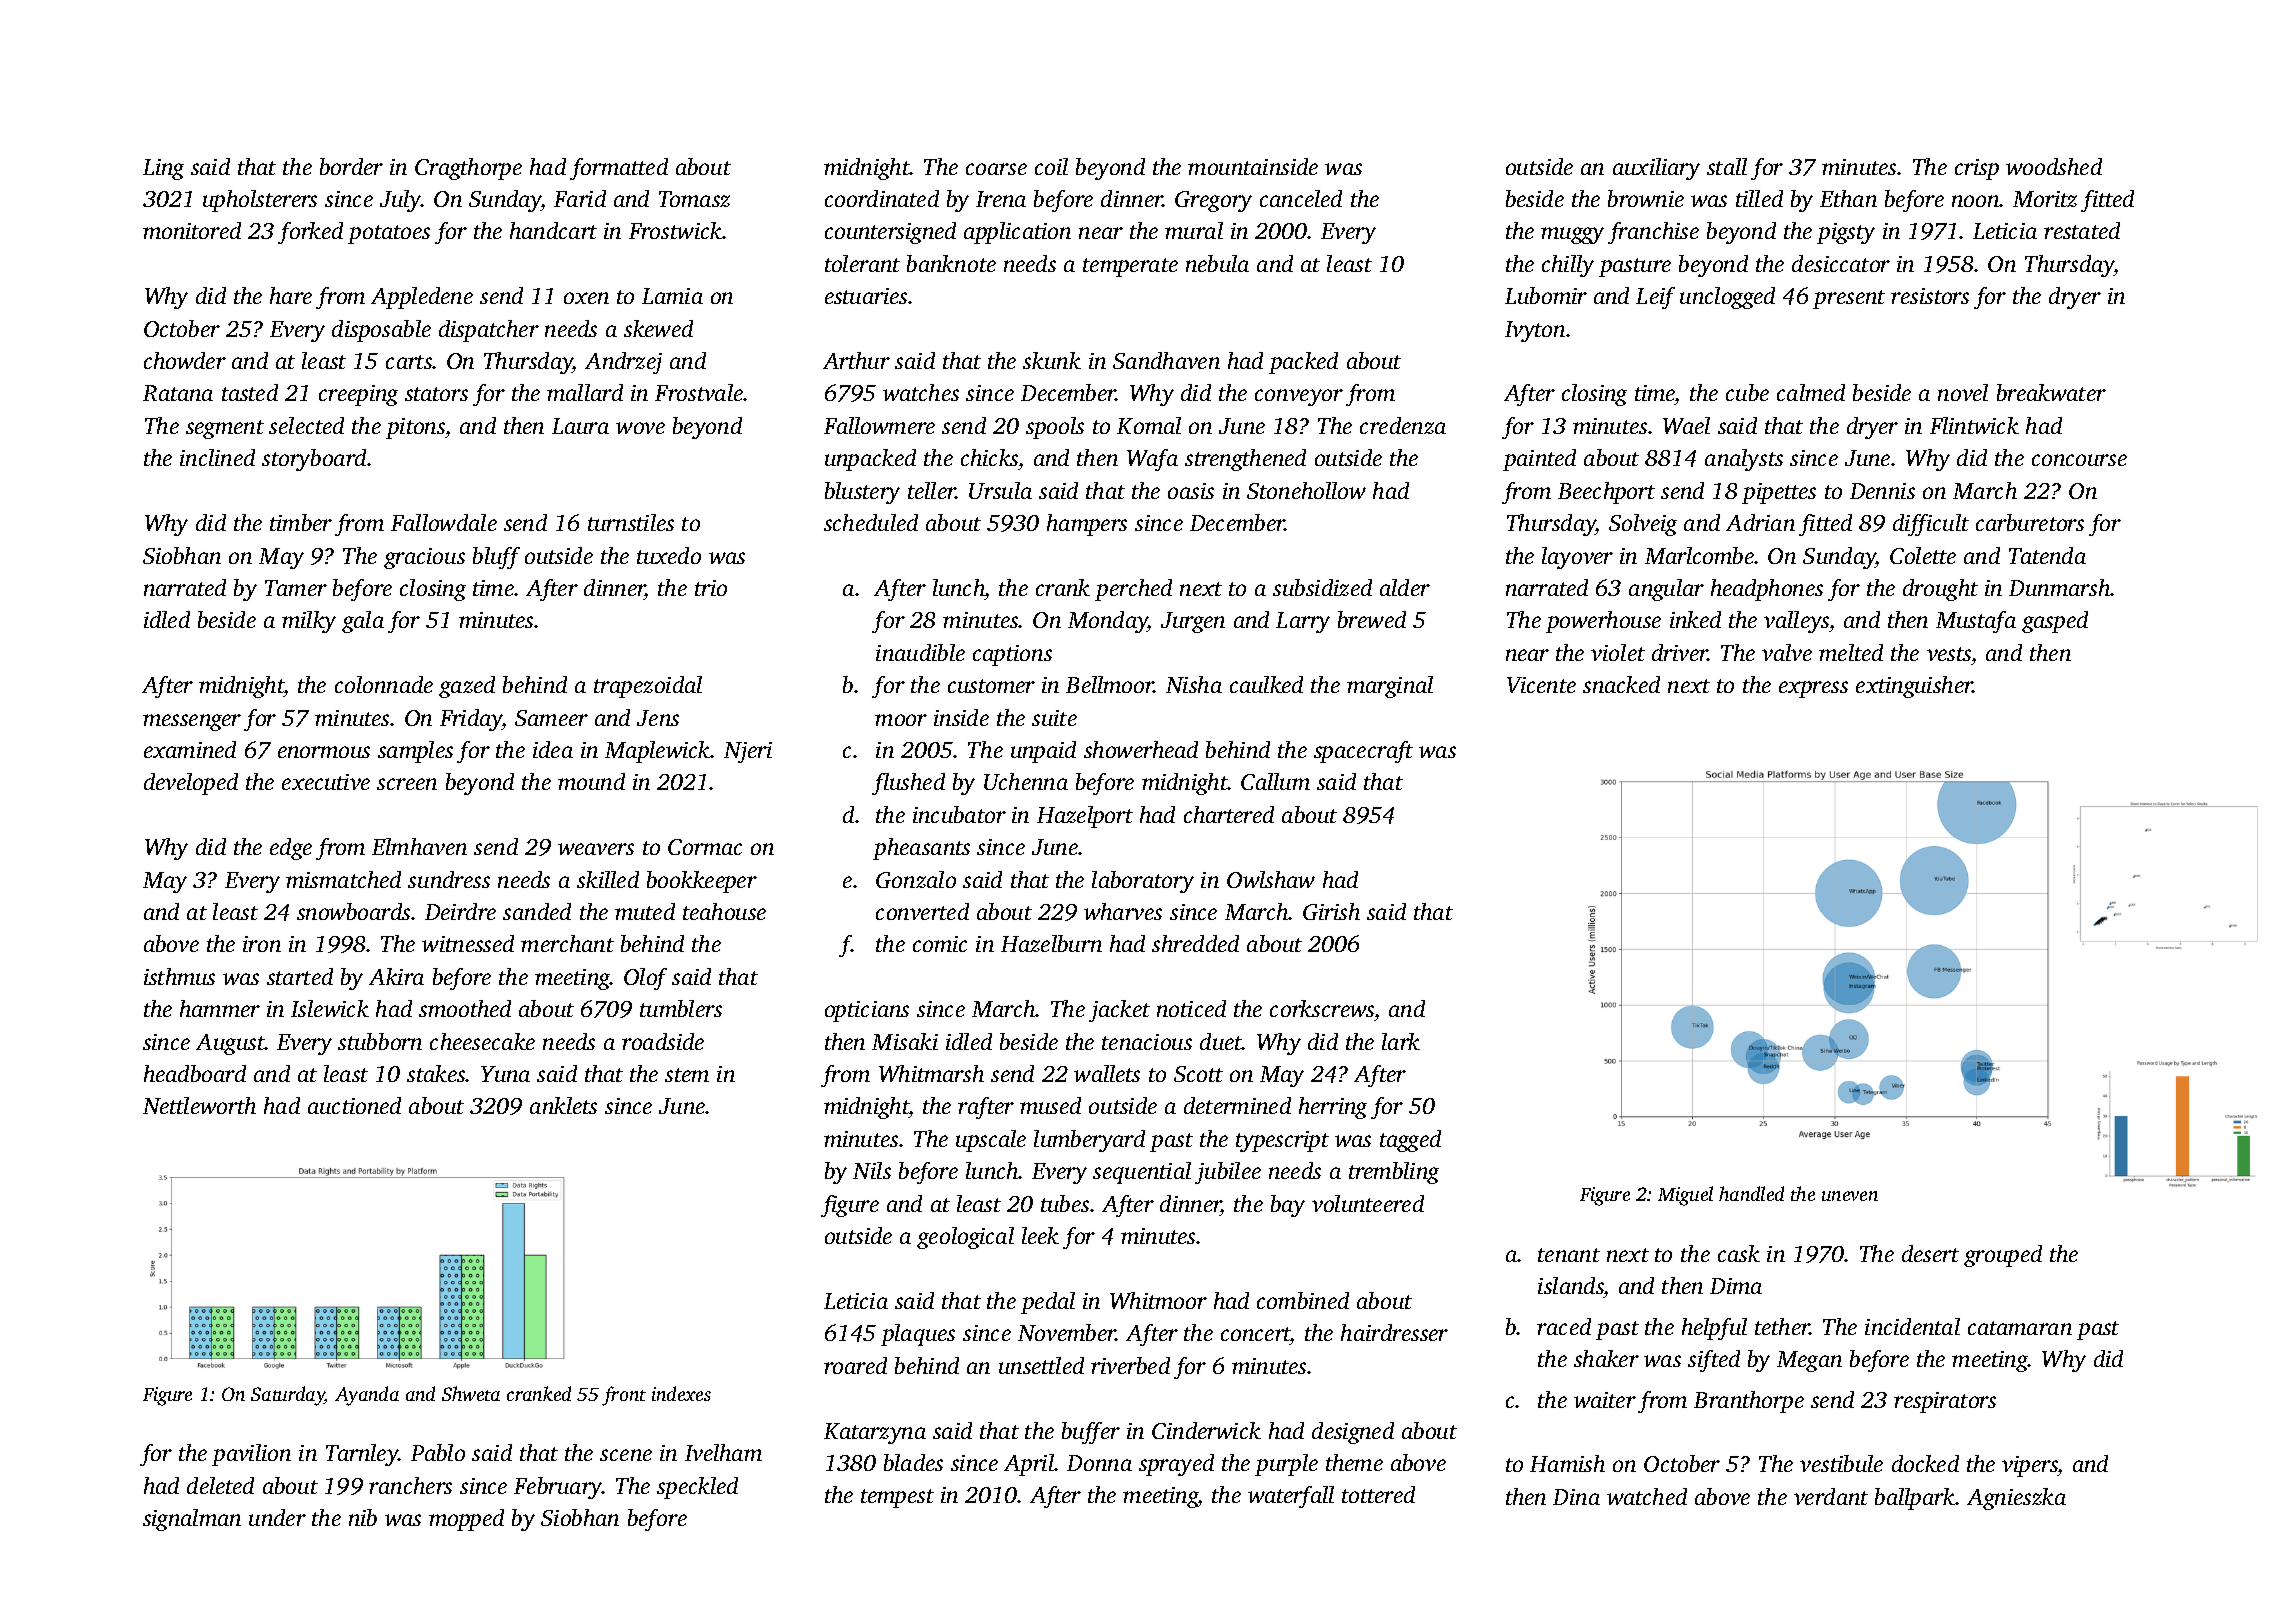  Describe the element at coordinates (251, 1455) in the screenshot. I see `pavilion` at that location.
